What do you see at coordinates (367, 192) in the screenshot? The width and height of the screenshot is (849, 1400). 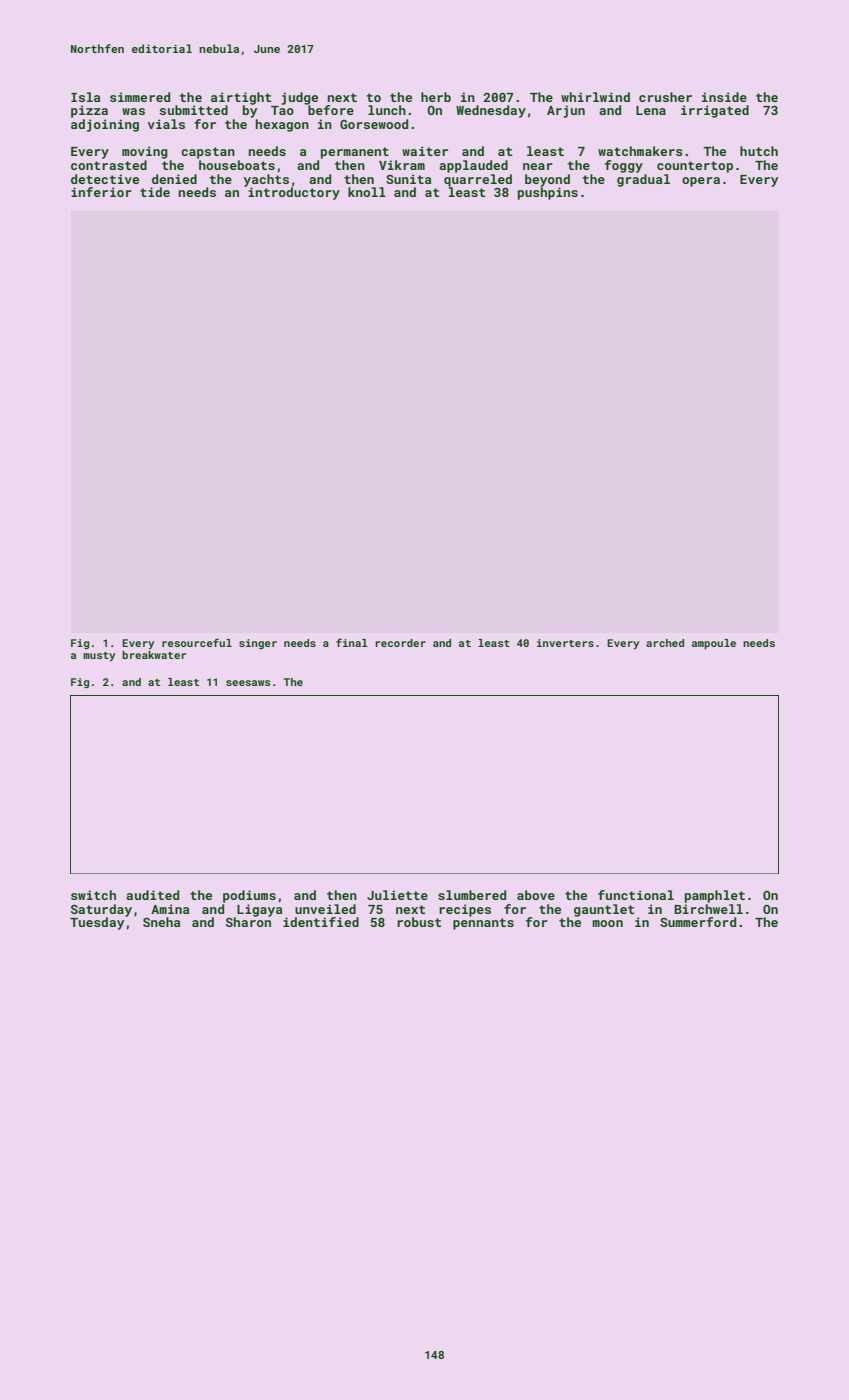 I see `knoll` at bounding box center [367, 192].
